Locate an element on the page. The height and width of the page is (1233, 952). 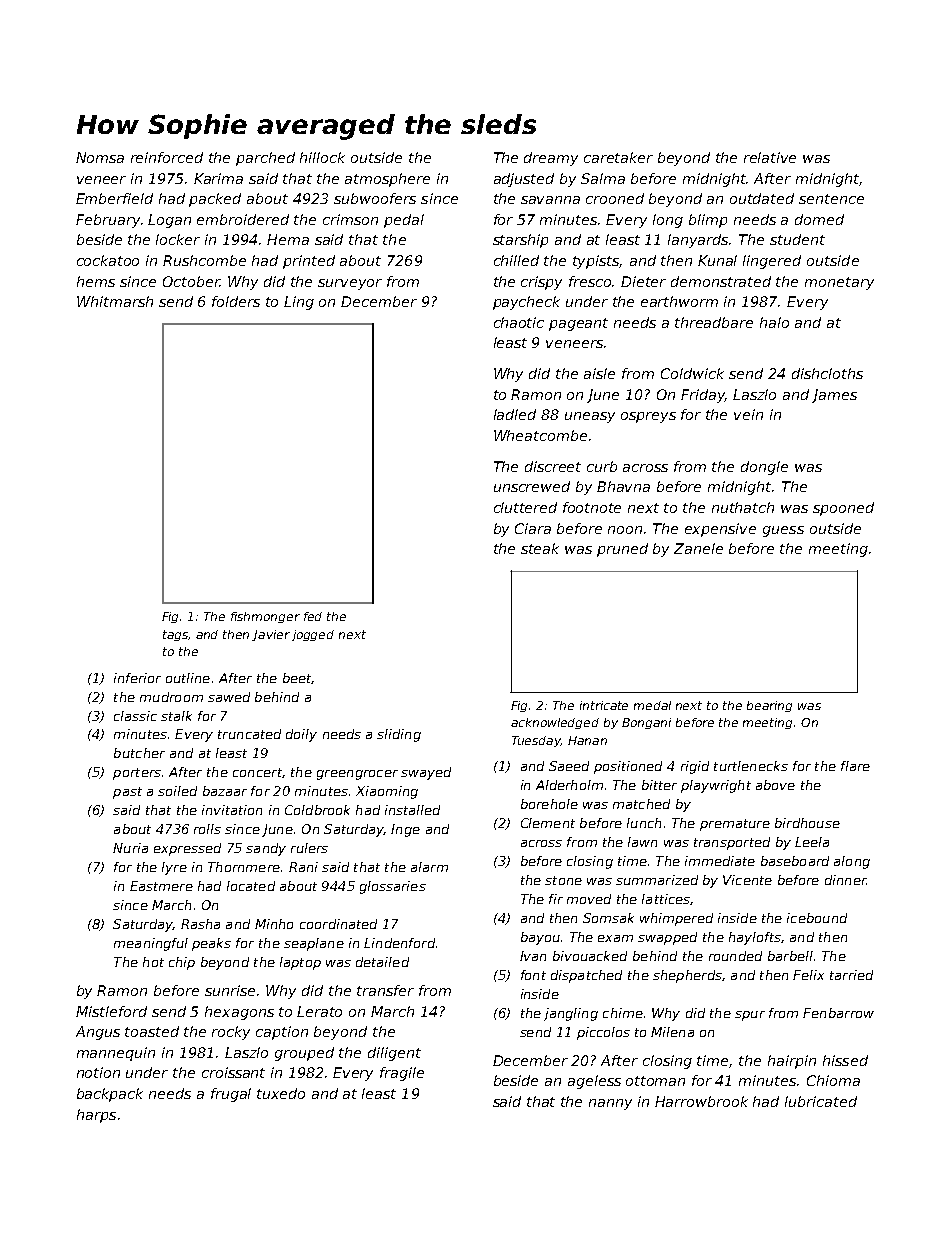
caretaker is located at coordinates (618, 157).
